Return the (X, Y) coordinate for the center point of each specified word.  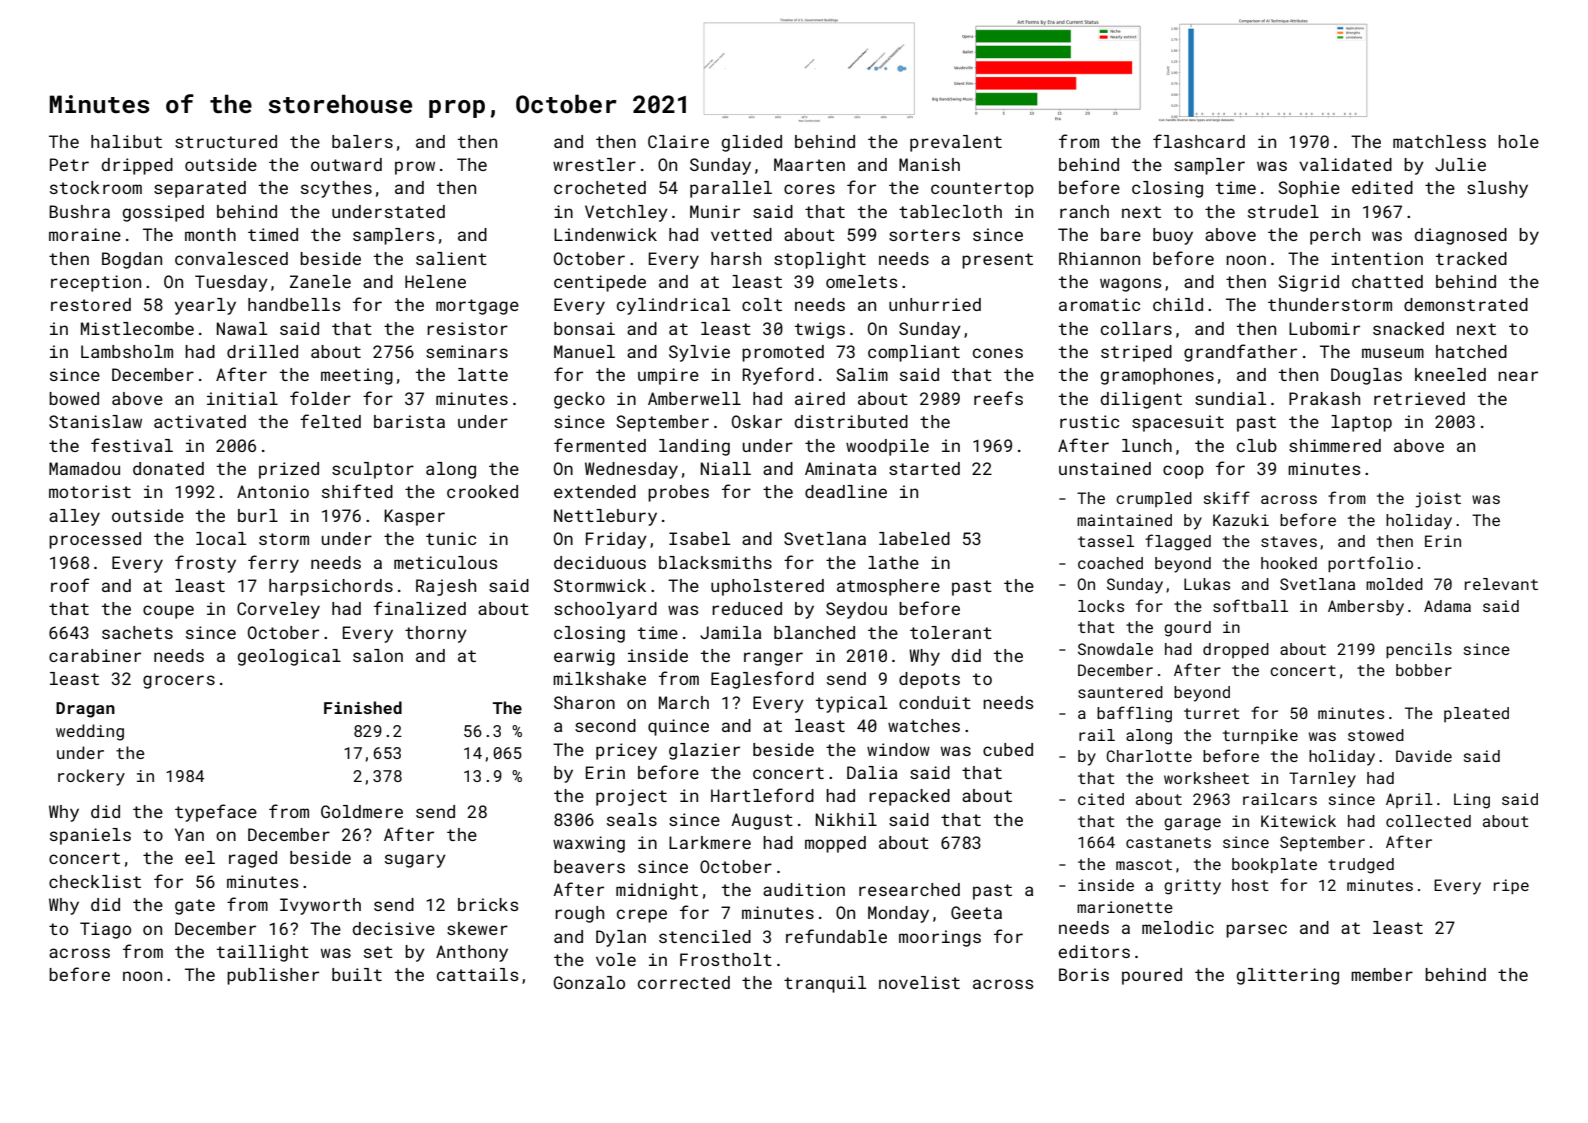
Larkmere (710, 842)
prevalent (956, 143)
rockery (91, 777)
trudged (1361, 866)
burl (258, 515)
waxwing (589, 844)
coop (1183, 472)
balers (362, 141)
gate (195, 907)
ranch (1084, 211)
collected (1428, 821)
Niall (726, 468)
